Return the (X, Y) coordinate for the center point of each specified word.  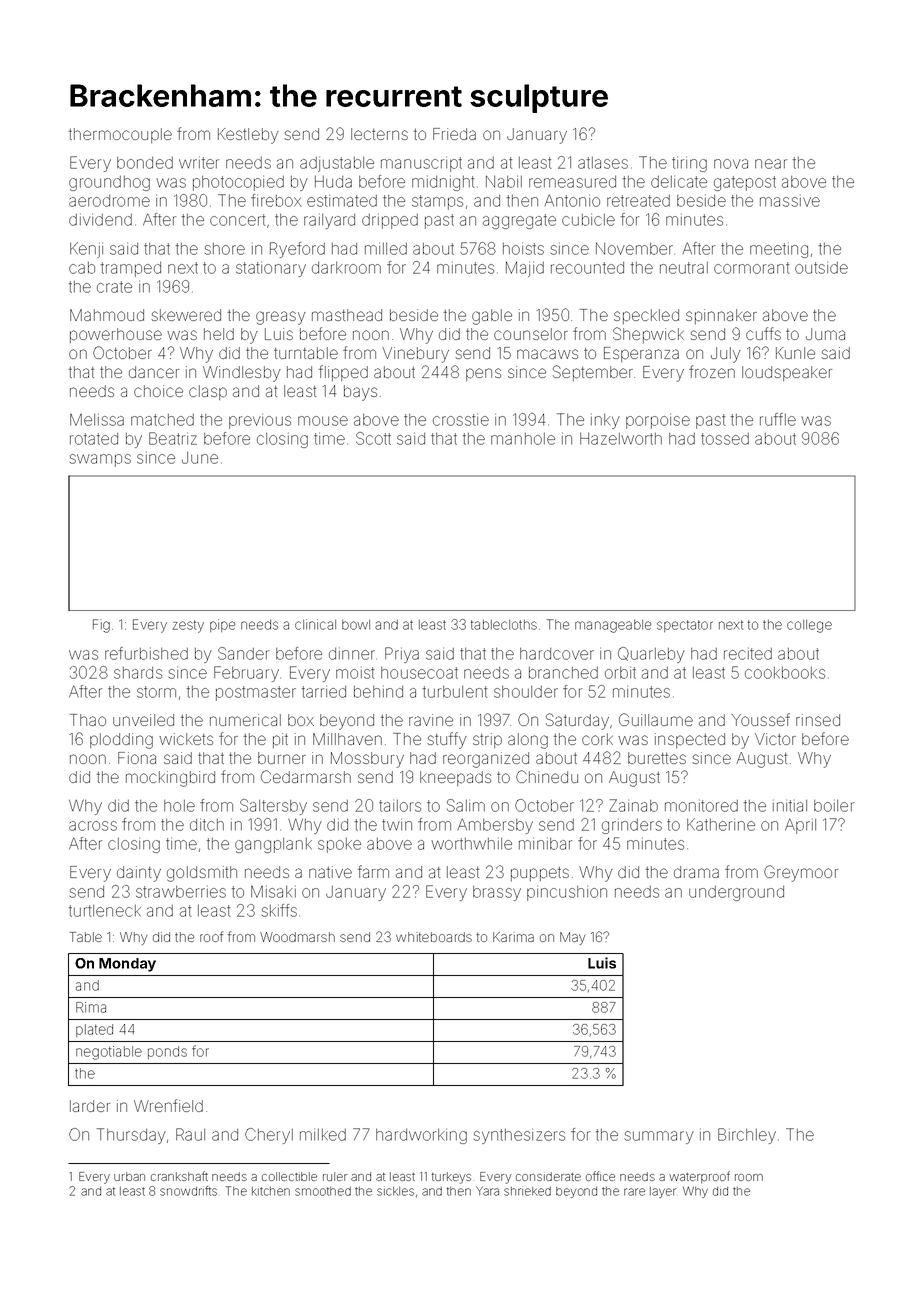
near (771, 164)
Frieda (454, 134)
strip (487, 740)
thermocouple (120, 135)
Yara (487, 1191)
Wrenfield (168, 1105)
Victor (775, 739)
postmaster (256, 693)
